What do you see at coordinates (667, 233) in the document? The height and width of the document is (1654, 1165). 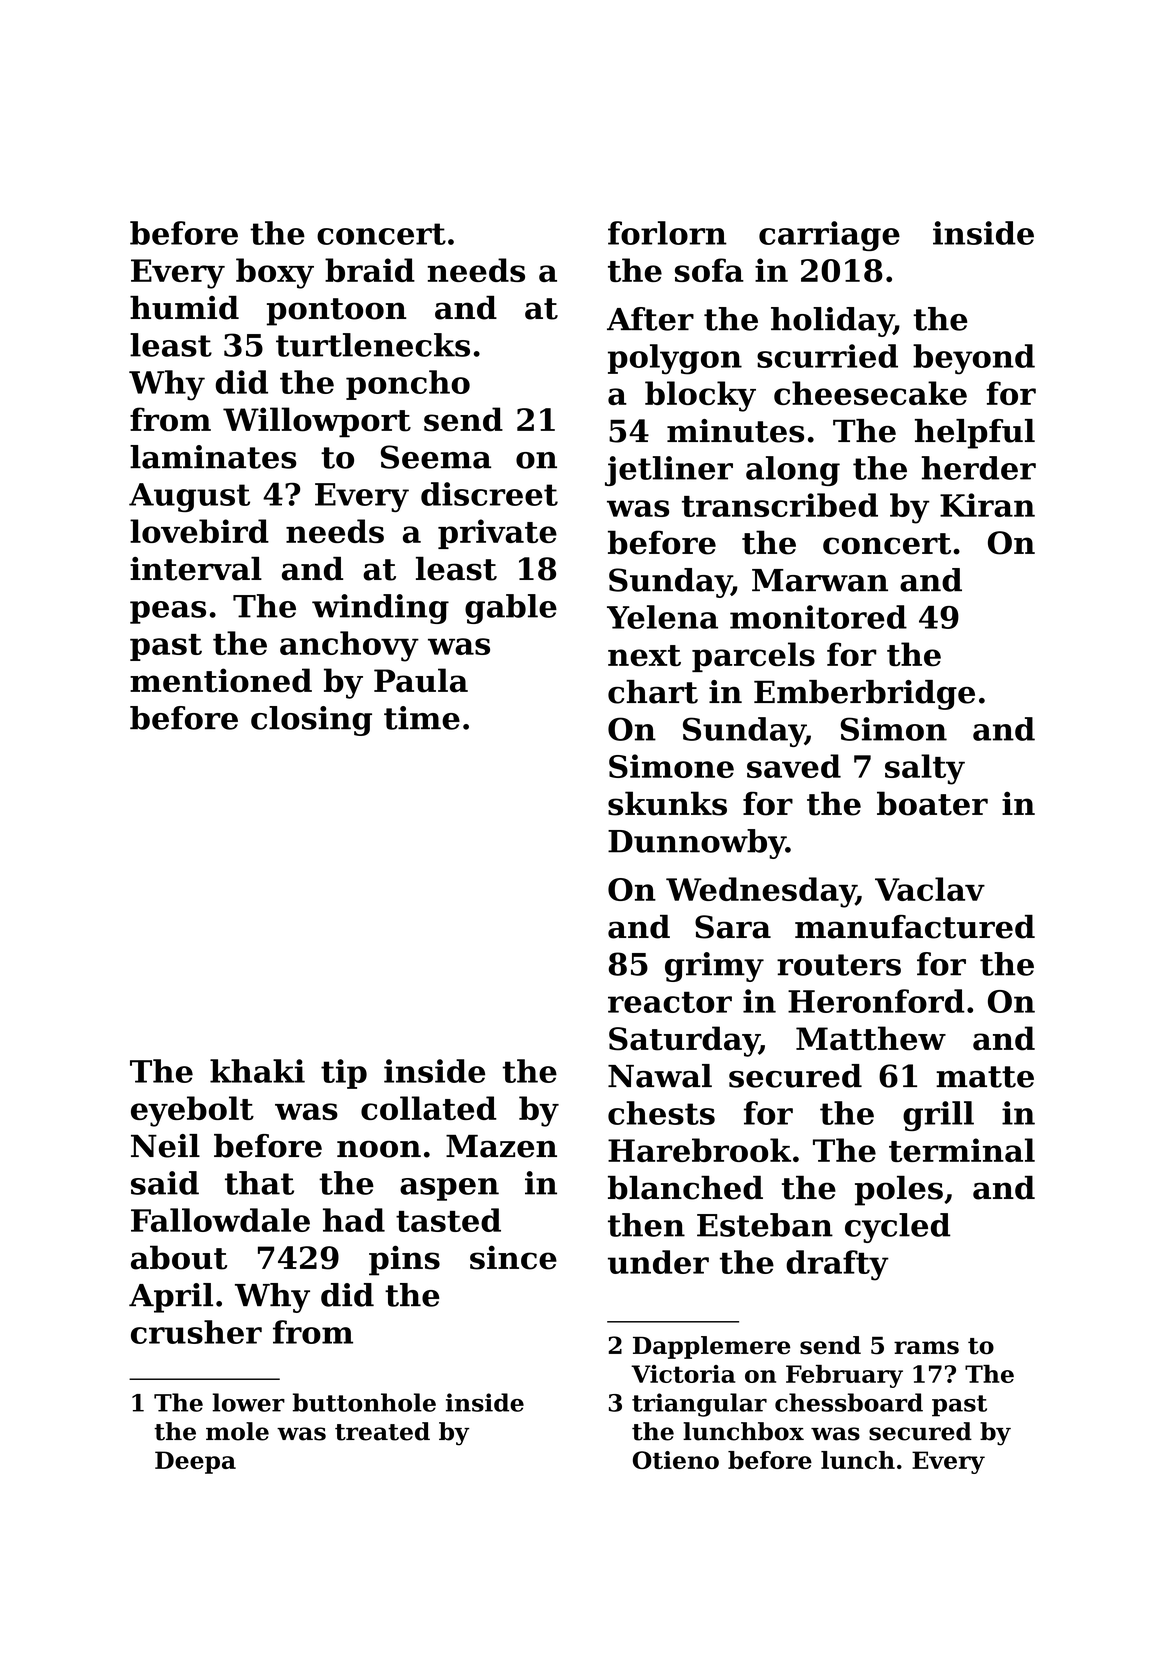 I see `forlorn` at bounding box center [667, 233].
